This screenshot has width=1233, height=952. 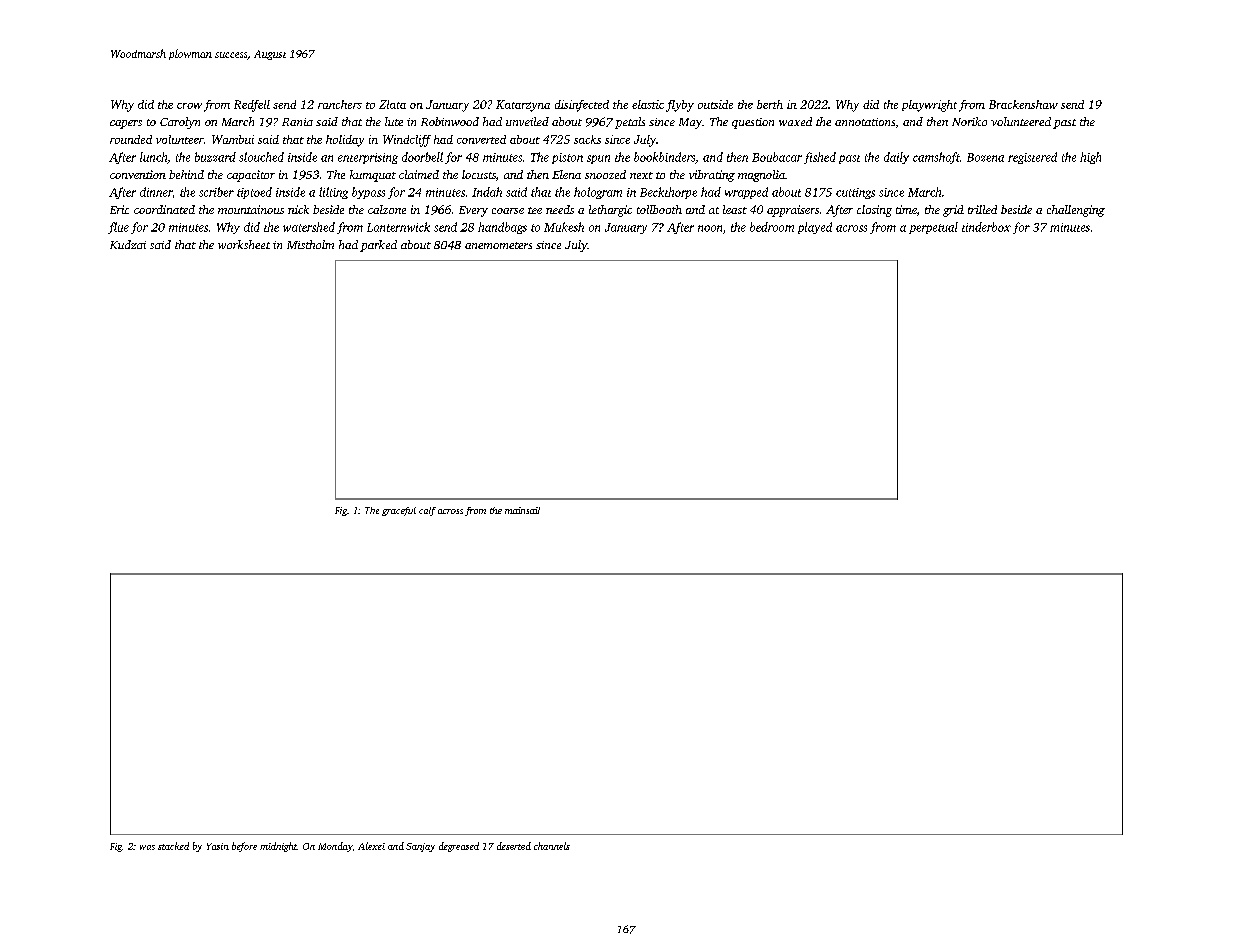 What do you see at coordinates (394, 121) in the screenshot?
I see `lute` at bounding box center [394, 121].
